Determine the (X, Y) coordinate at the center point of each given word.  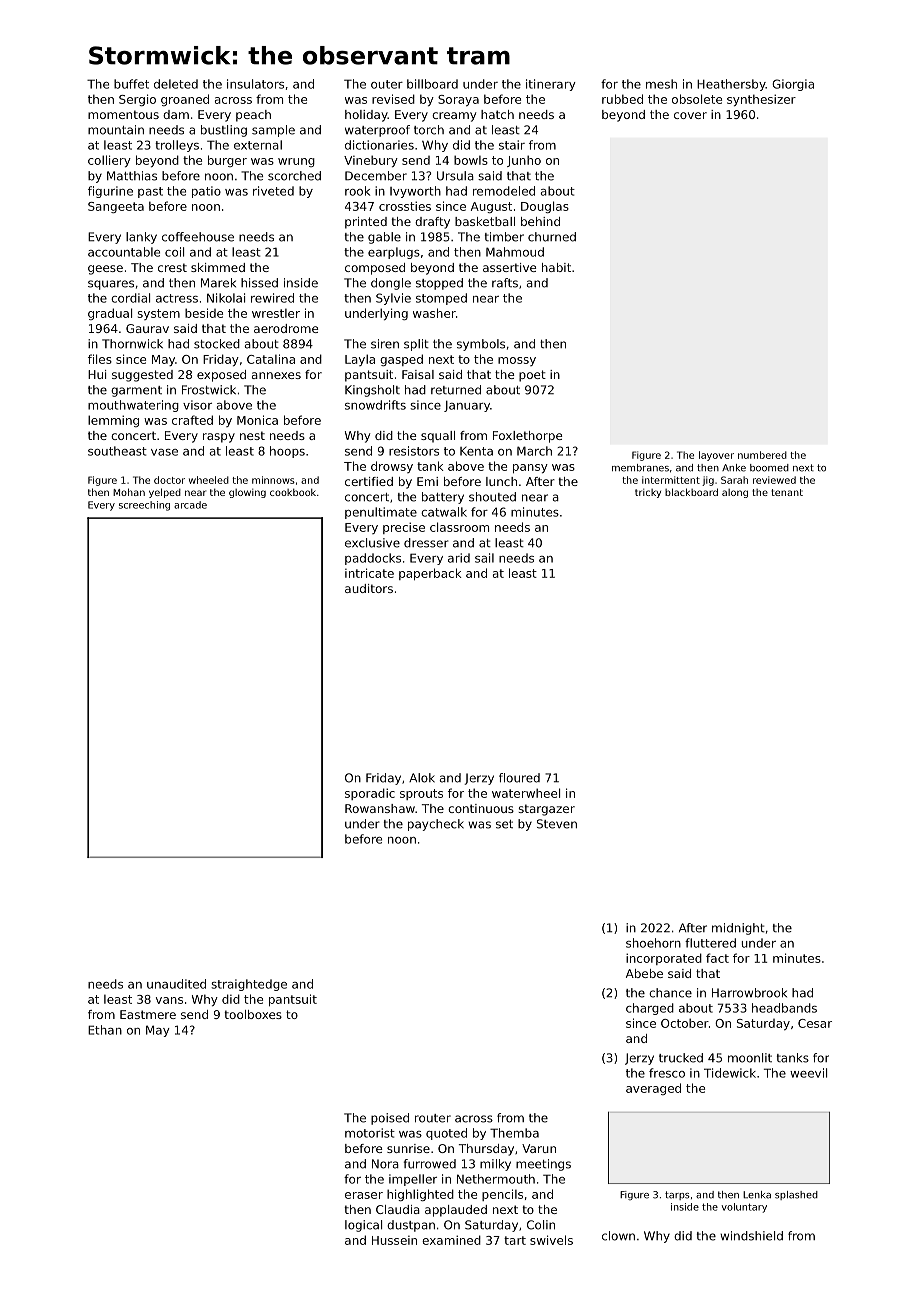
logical (363, 1226)
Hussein (394, 1240)
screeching (144, 506)
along (735, 493)
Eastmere (148, 1014)
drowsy (392, 467)
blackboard (691, 492)
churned (552, 237)
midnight (738, 929)
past (150, 192)
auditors (369, 588)
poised (390, 1119)
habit (556, 267)
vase (164, 452)
